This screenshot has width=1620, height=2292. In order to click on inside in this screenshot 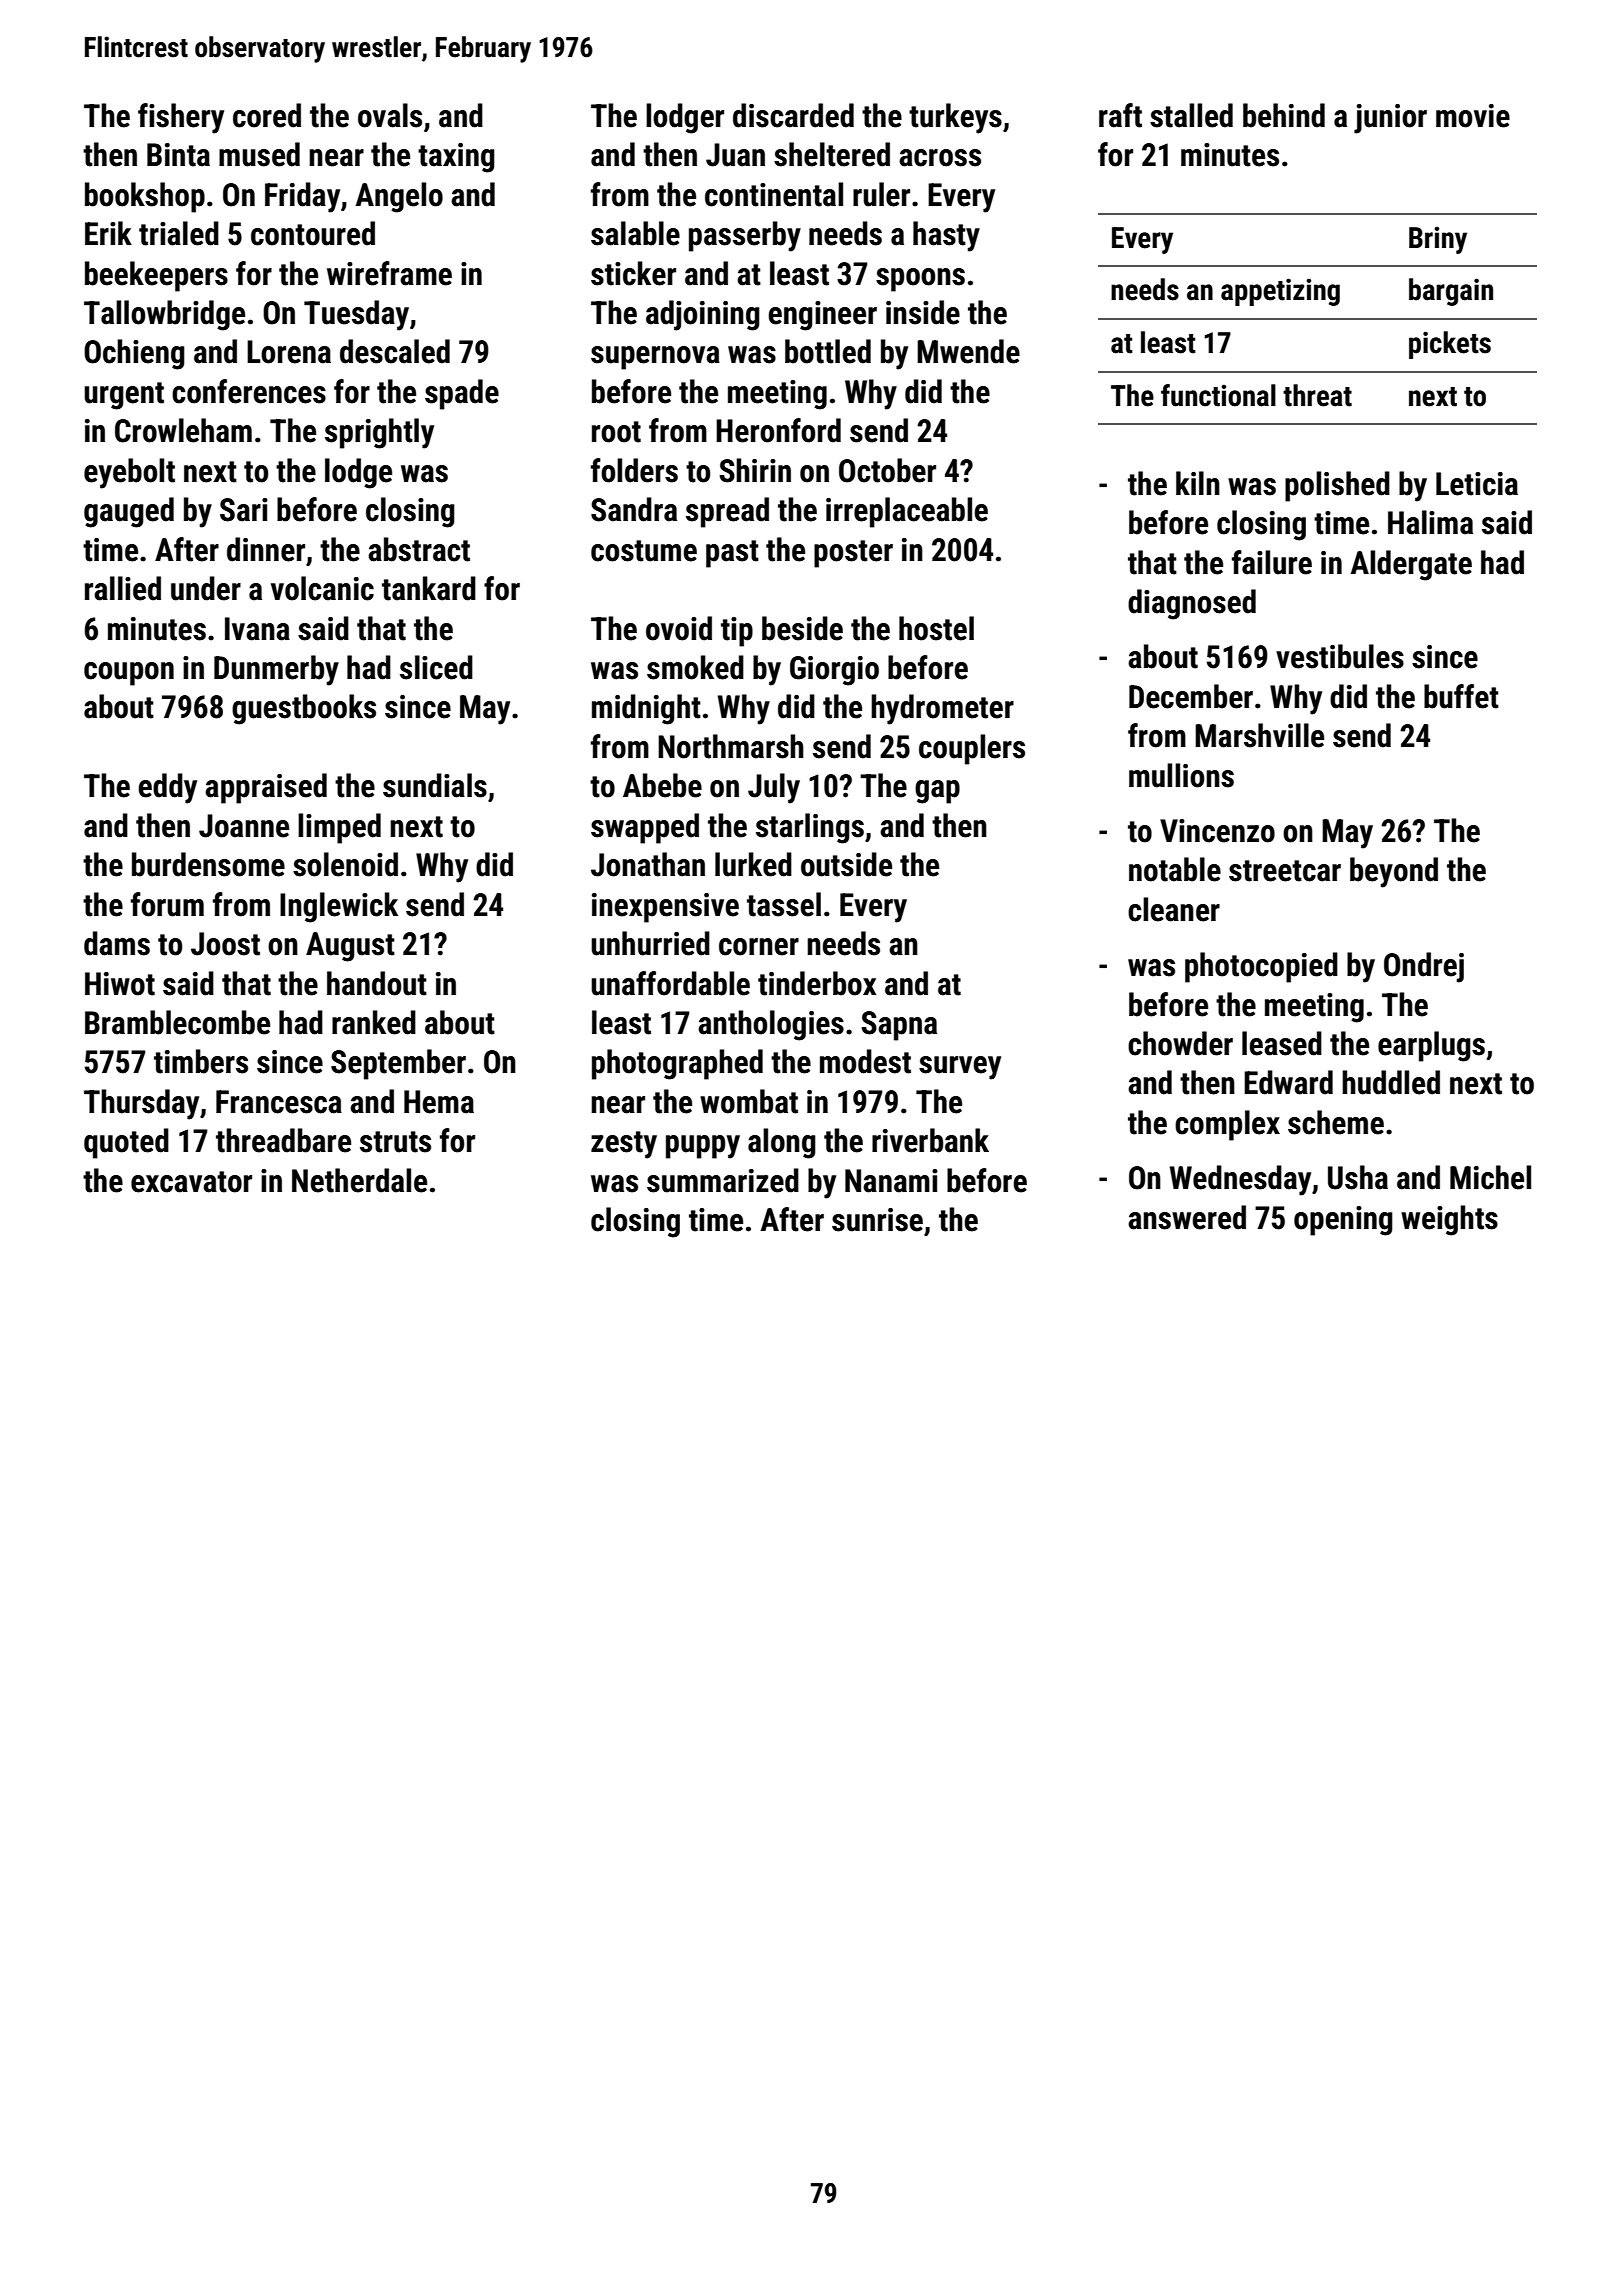, I will do `click(923, 312)`.
